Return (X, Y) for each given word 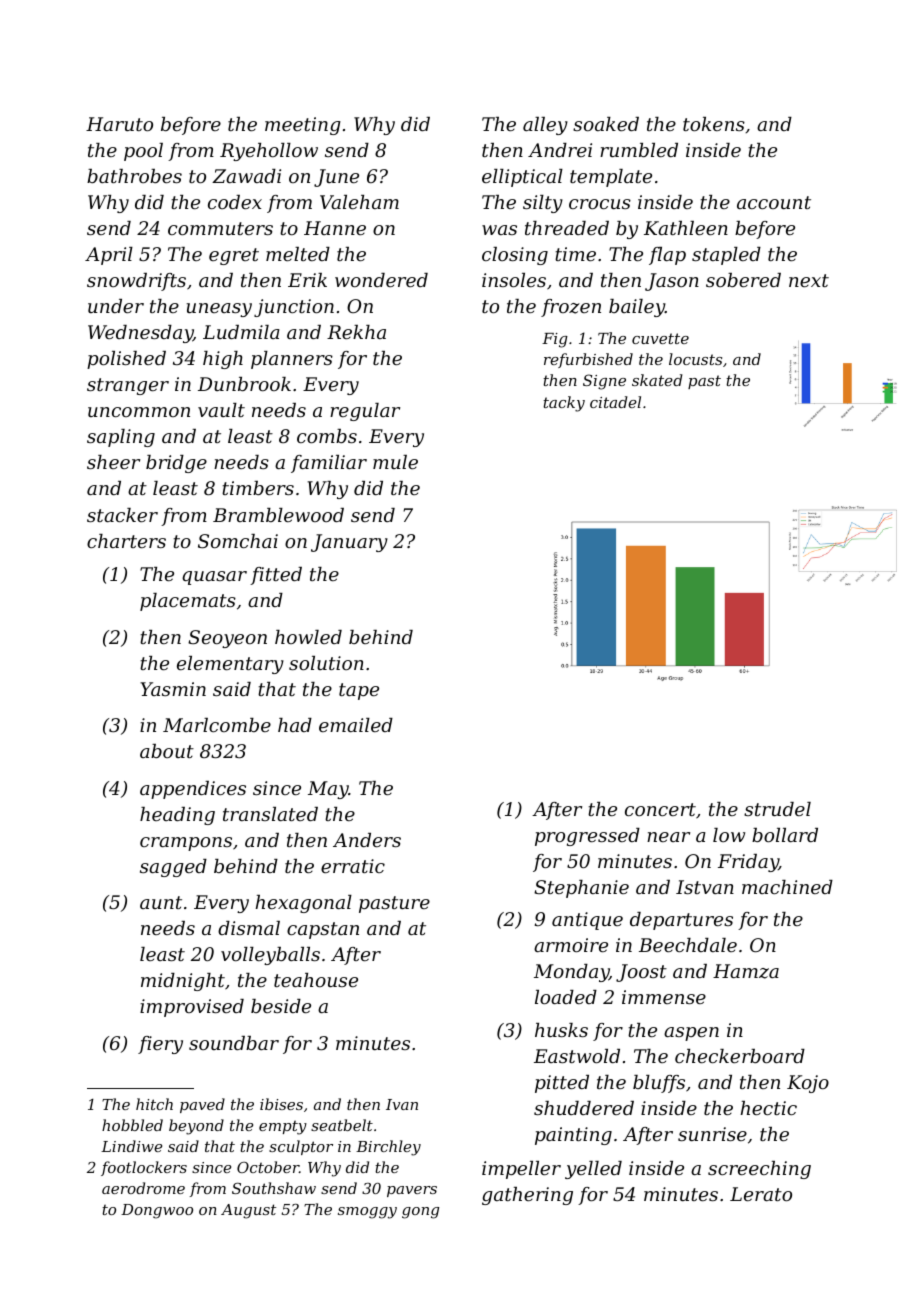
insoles (514, 280)
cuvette (660, 338)
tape (359, 691)
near (668, 837)
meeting (303, 126)
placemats (188, 602)
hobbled (132, 1125)
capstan (323, 930)
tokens (714, 124)
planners (292, 360)
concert (660, 809)
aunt (161, 902)
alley (545, 126)
